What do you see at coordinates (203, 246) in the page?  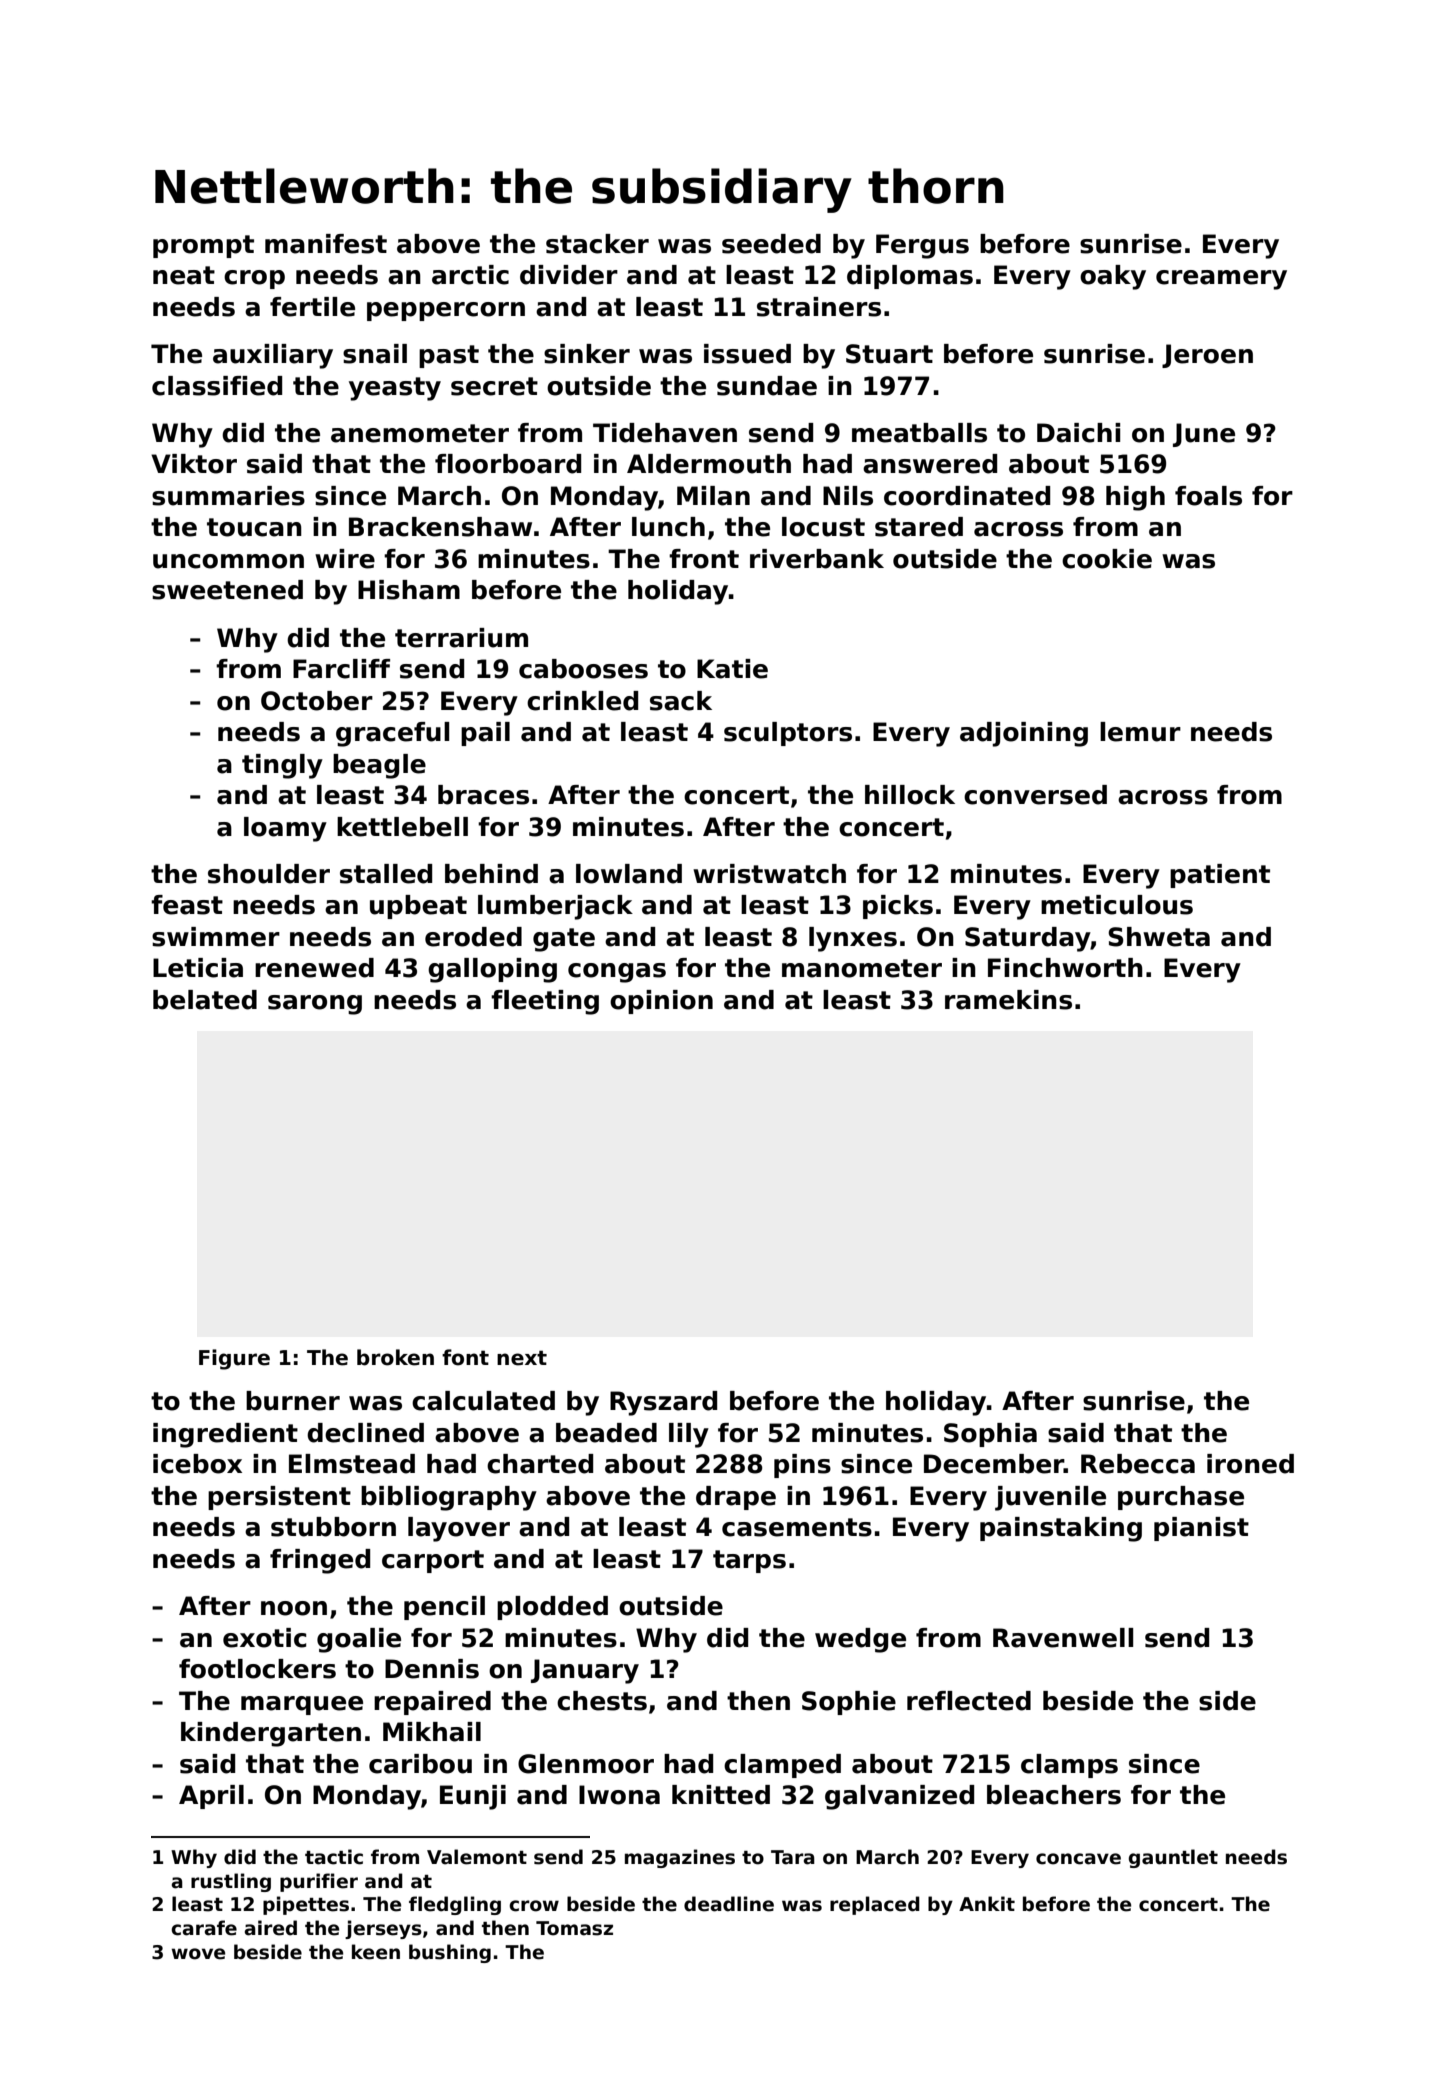 I see `prompt` at bounding box center [203, 246].
